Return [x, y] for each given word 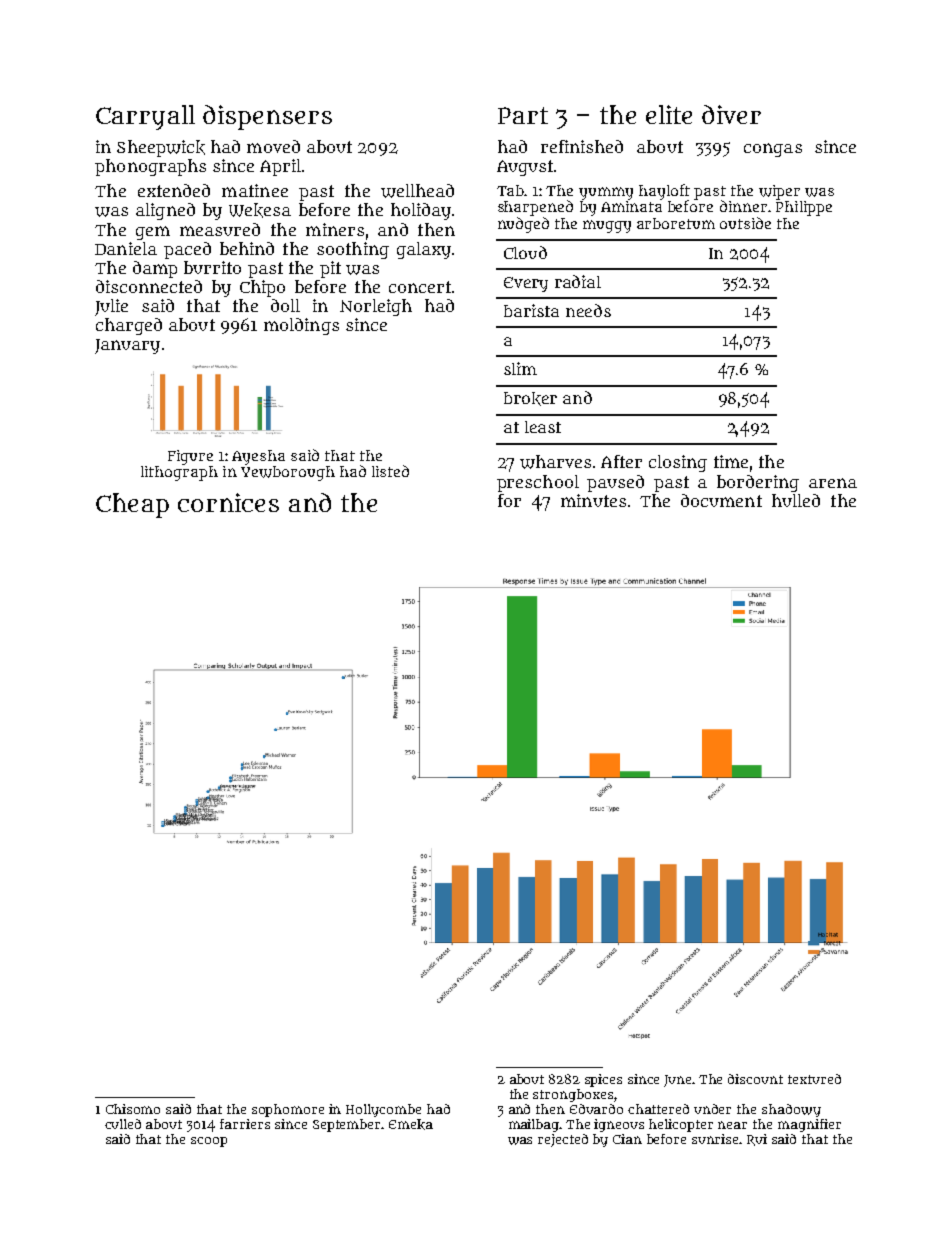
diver [731, 114]
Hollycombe [383, 1110]
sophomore [288, 1110]
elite [669, 114]
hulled [796, 500]
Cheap [132, 505]
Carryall [145, 117]
